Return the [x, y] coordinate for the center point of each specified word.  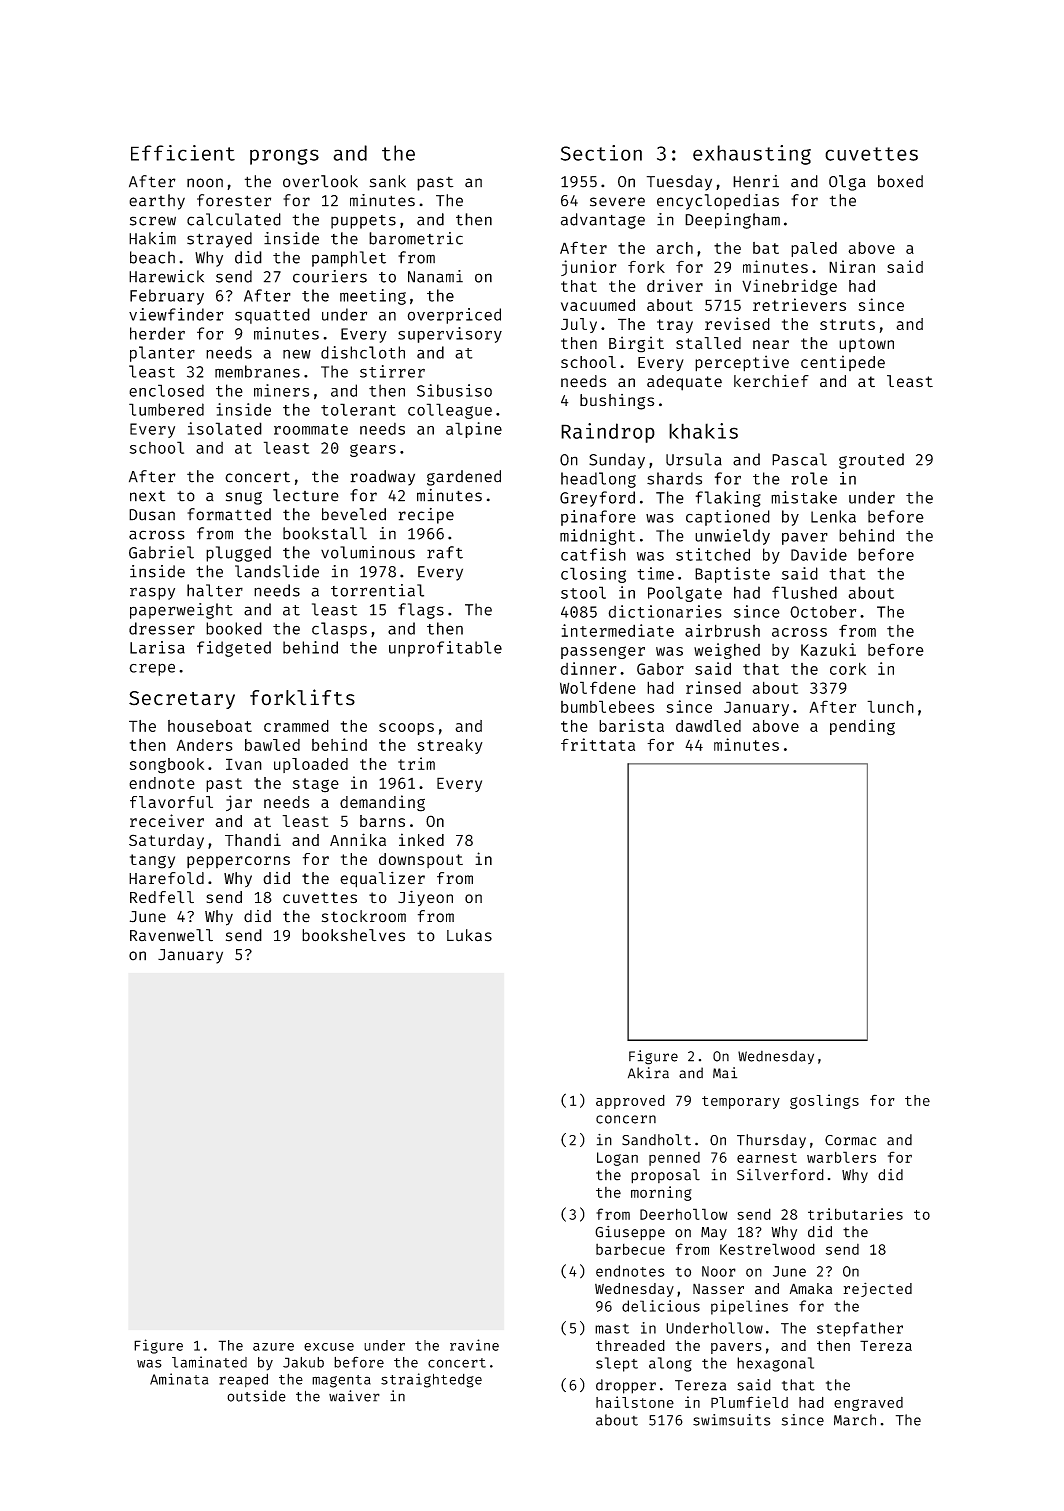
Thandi [253, 839]
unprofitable [445, 649]
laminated [209, 1362]
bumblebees [607, 706]
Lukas [469, 935]
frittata [598, 744]
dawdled [708, 726]
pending [862, 727]
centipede [843, 363]
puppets [363, 222]
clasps [339, 630]
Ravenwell [171, 935]
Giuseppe [630, 1233]
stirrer [392, 371]
